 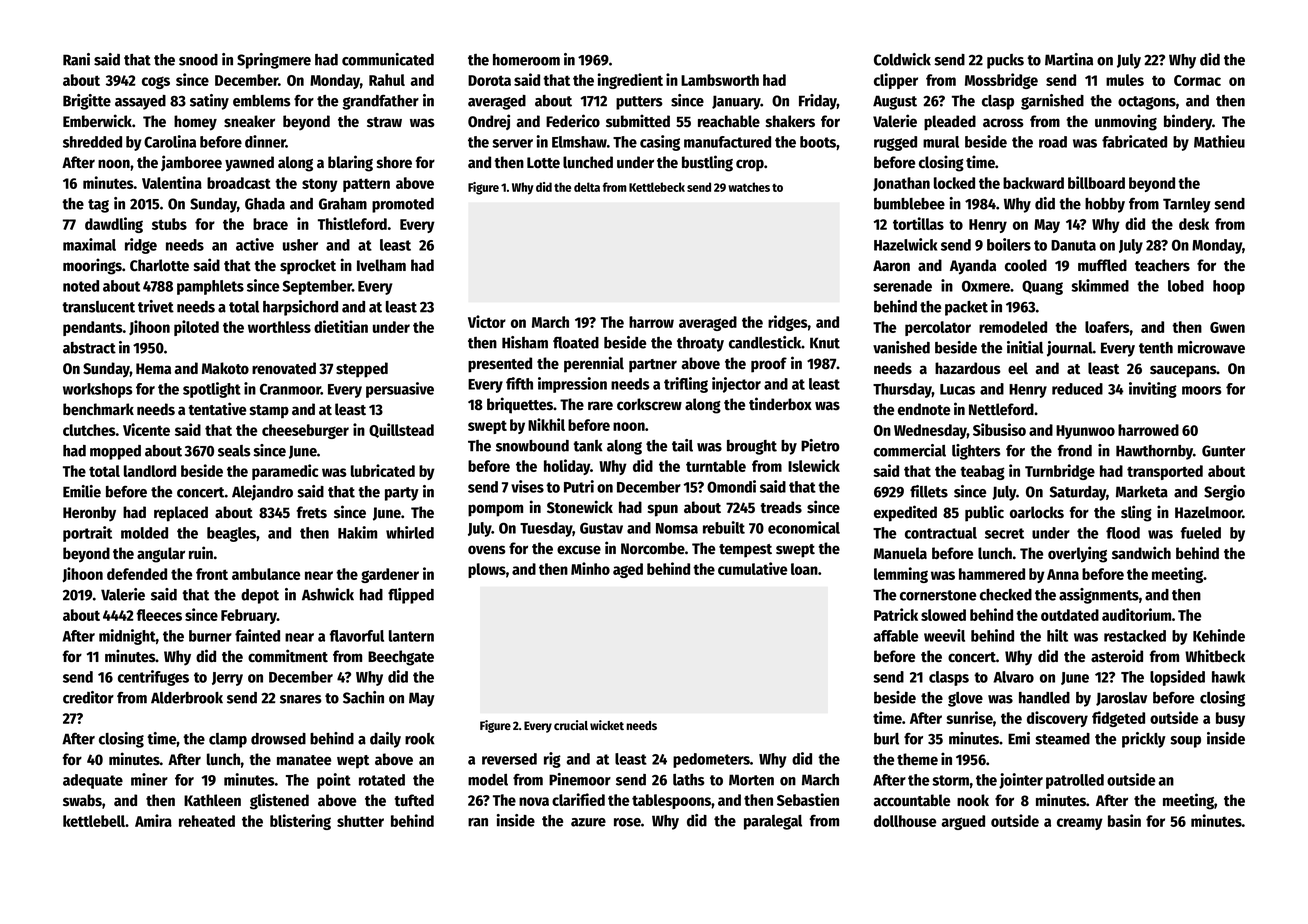 I want to click on basin, so click(x=1124, y=820).
